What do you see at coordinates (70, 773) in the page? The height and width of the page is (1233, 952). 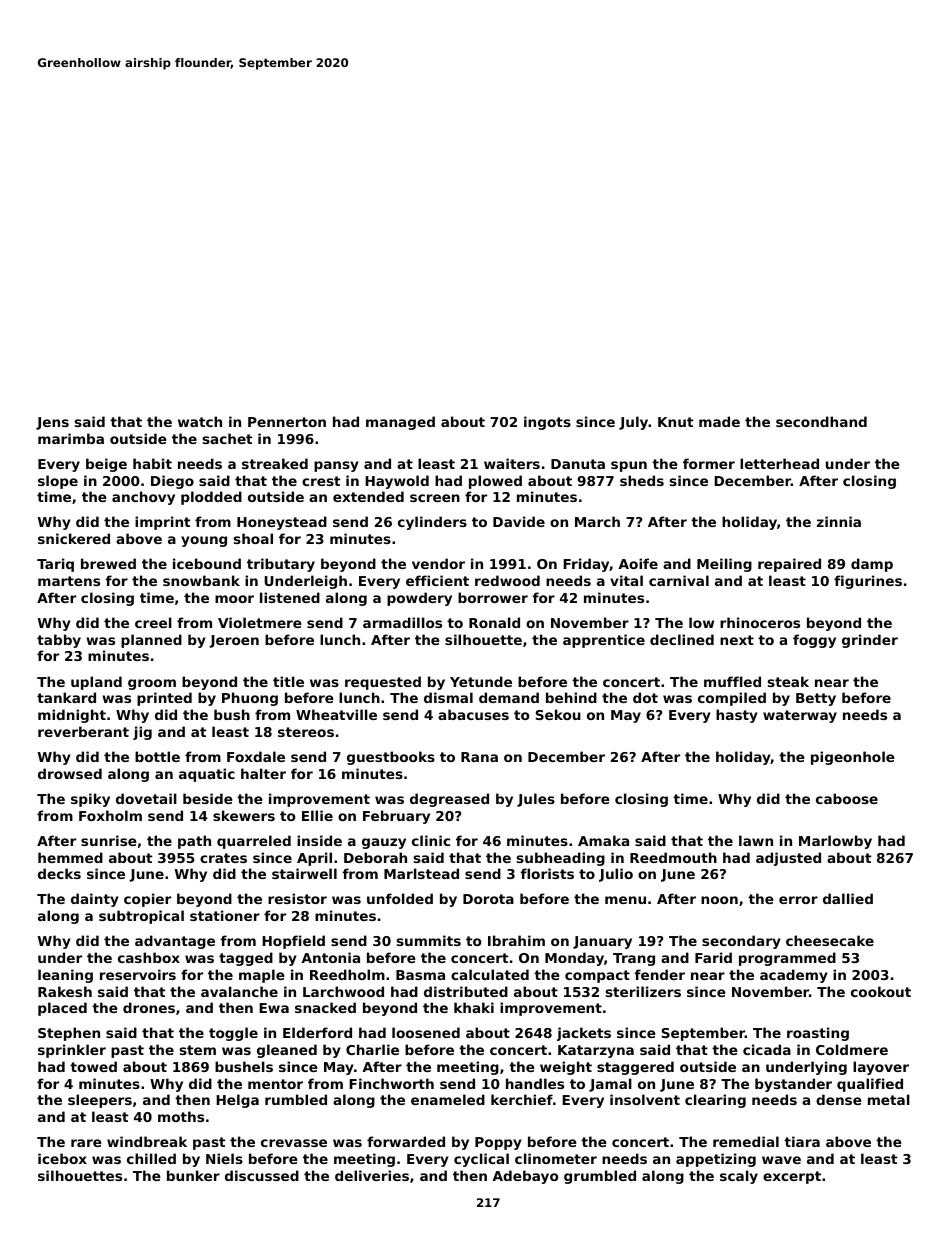 I see `drowsed` at bounding box center [70, 773].
